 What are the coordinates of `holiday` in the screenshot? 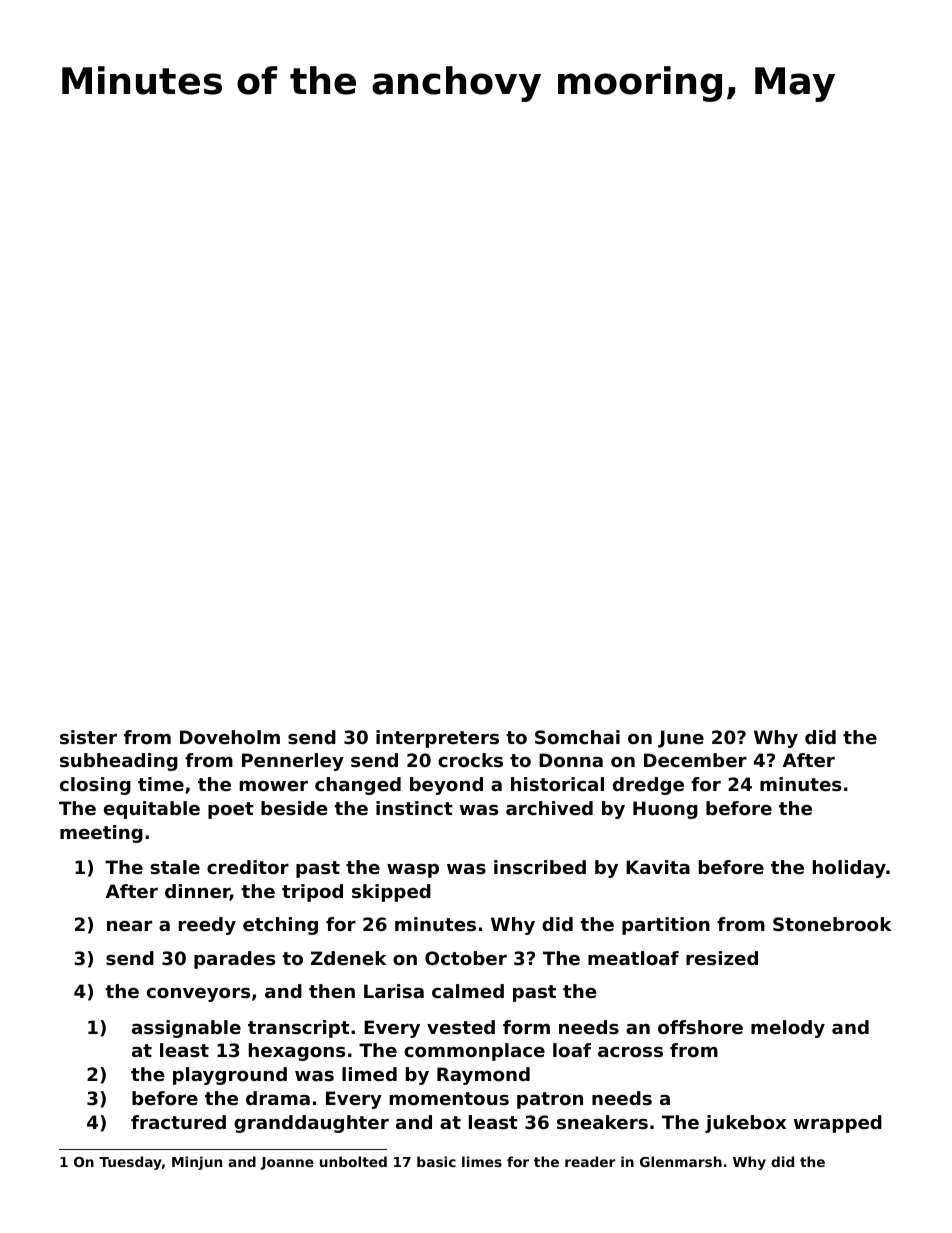 It's located at (849, 869).
